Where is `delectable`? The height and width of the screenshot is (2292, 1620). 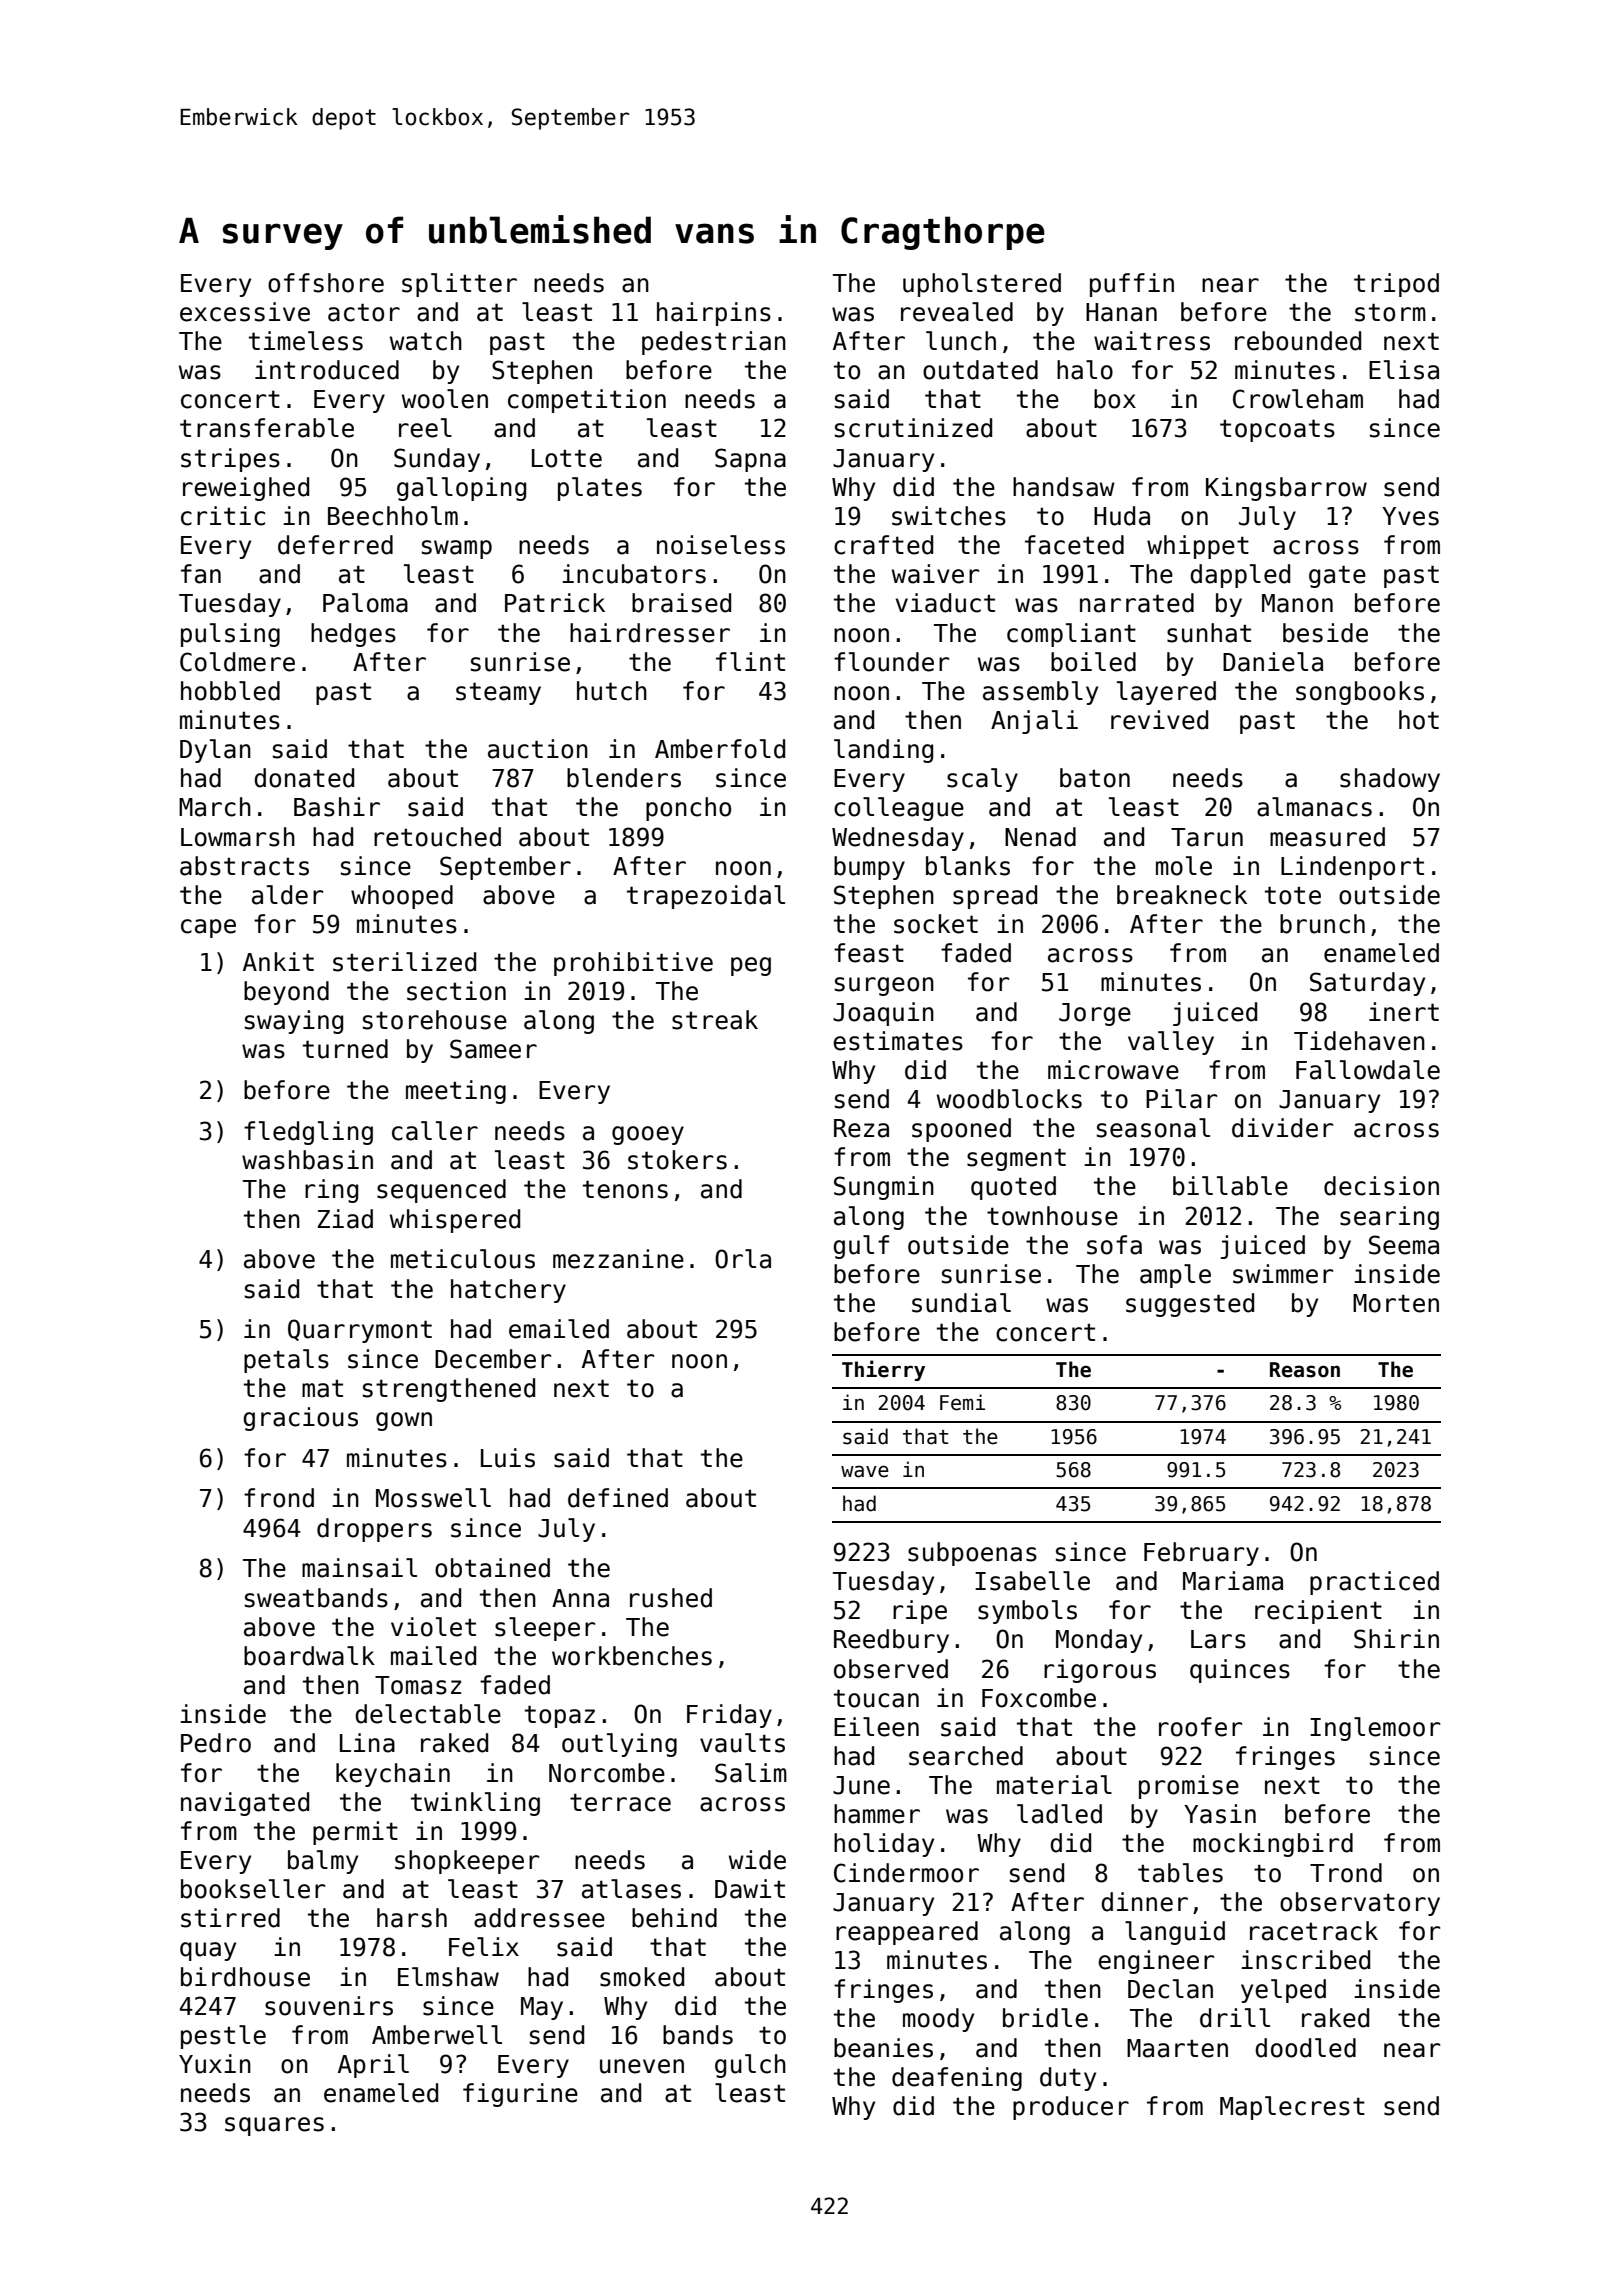 delectable is located at coordinates (428, 1714).
